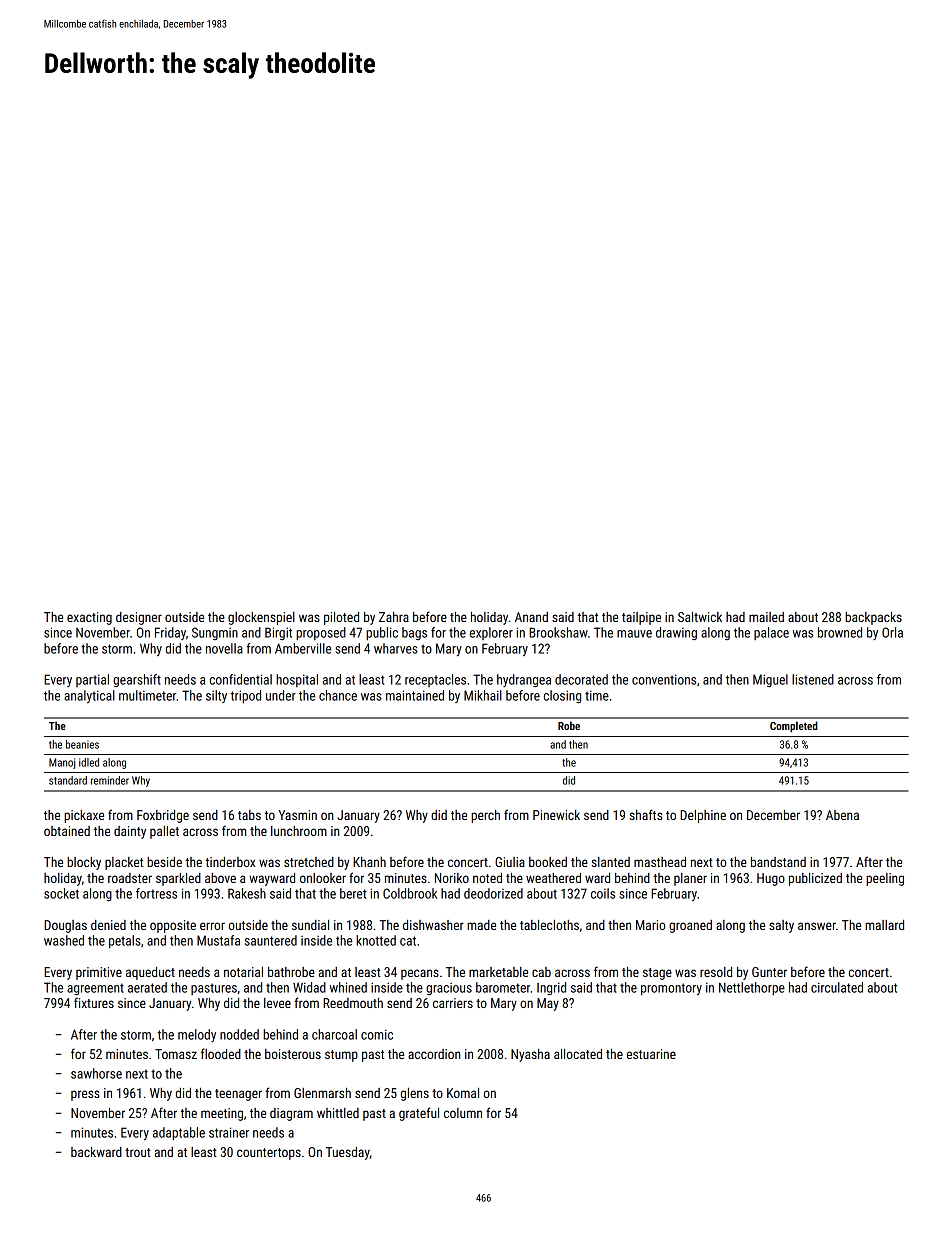  Describe the element at coordinates (837, 987) in the page. I see `circulated` at that location.
